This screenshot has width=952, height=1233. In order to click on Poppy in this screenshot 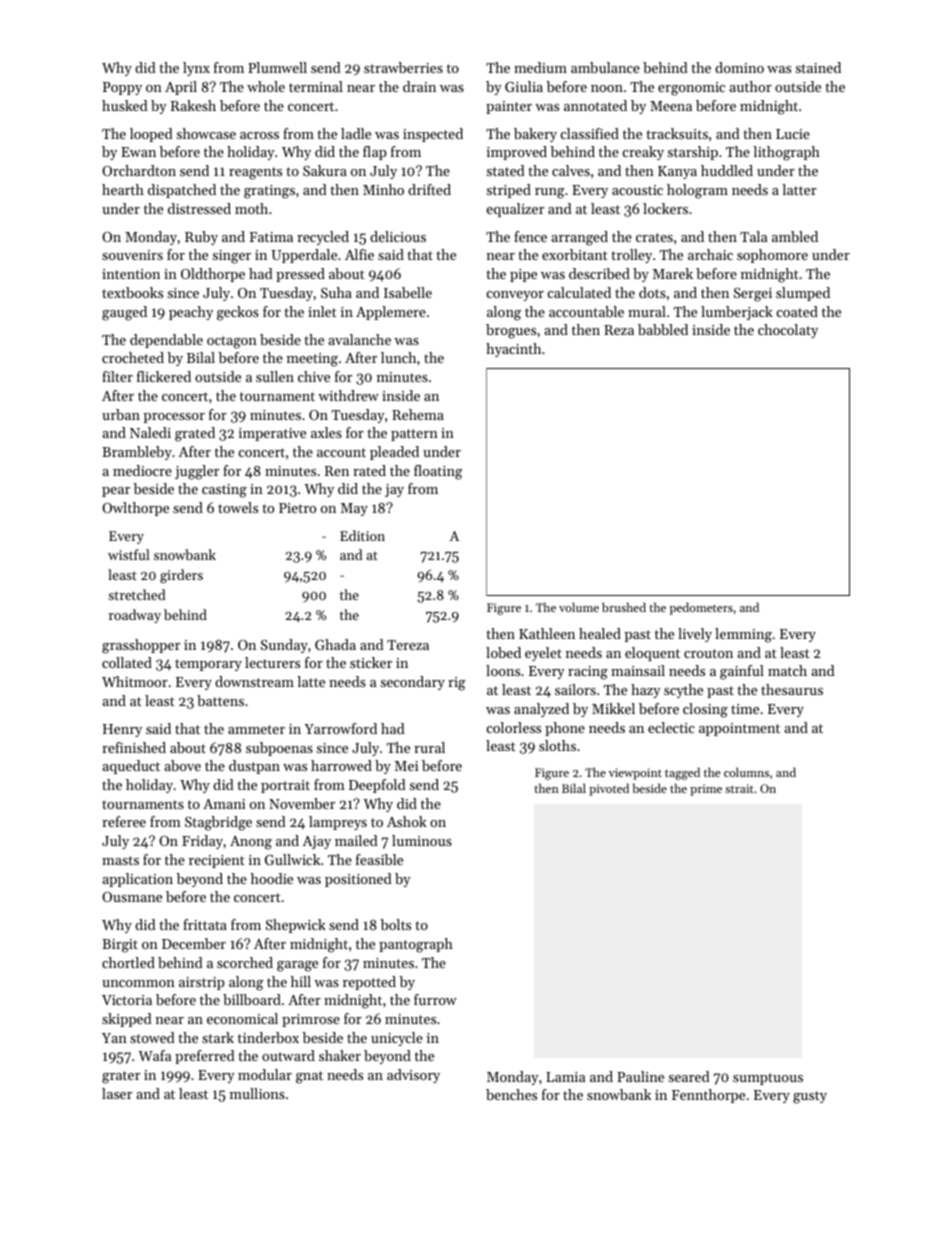, I will do `click(122, 88)`.
